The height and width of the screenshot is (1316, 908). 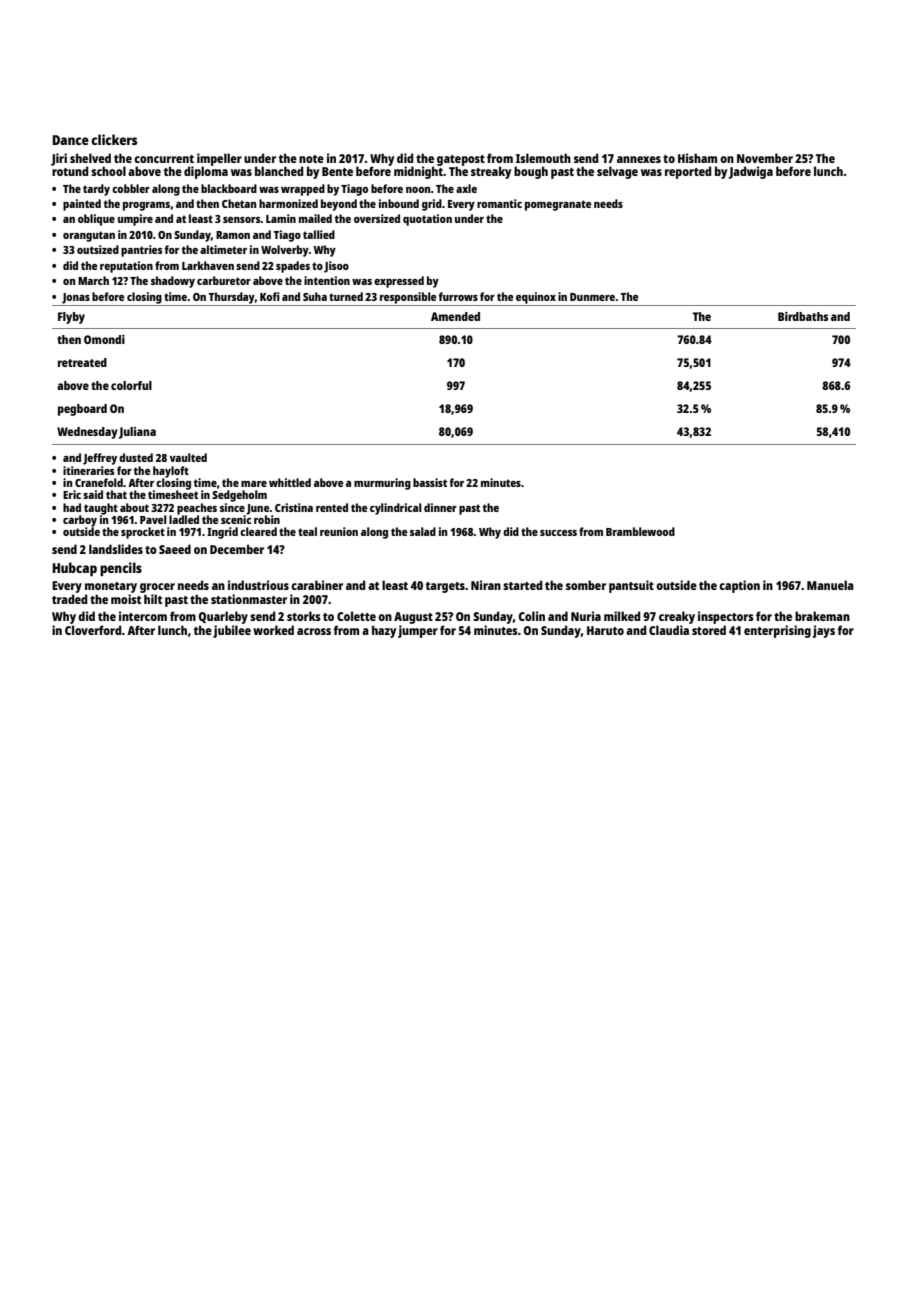 What do you see at coordinates (258, 585) in the screenshot?
I see `industrious` at bounding box center [258, 585].
